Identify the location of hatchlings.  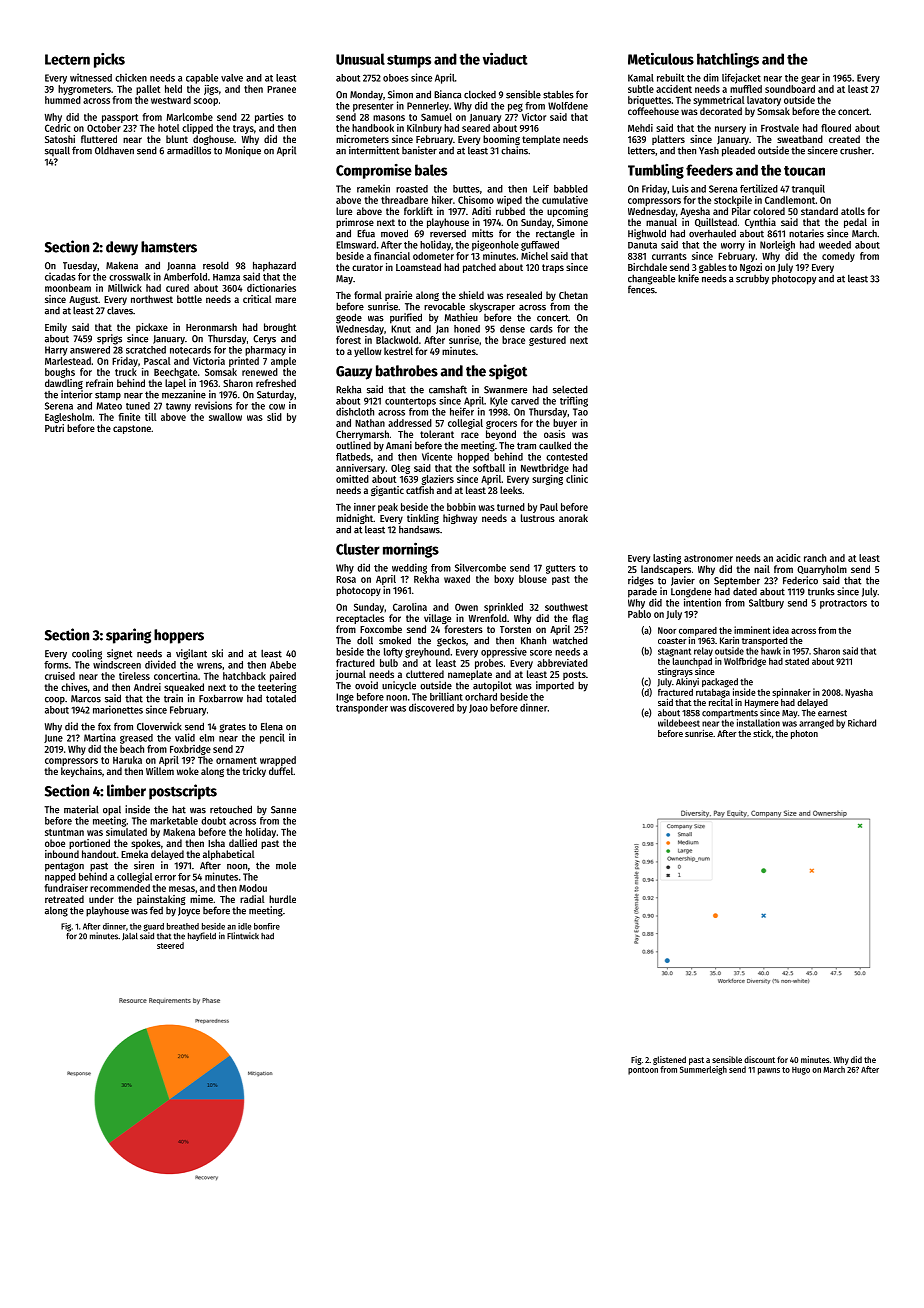
(728, 60).
